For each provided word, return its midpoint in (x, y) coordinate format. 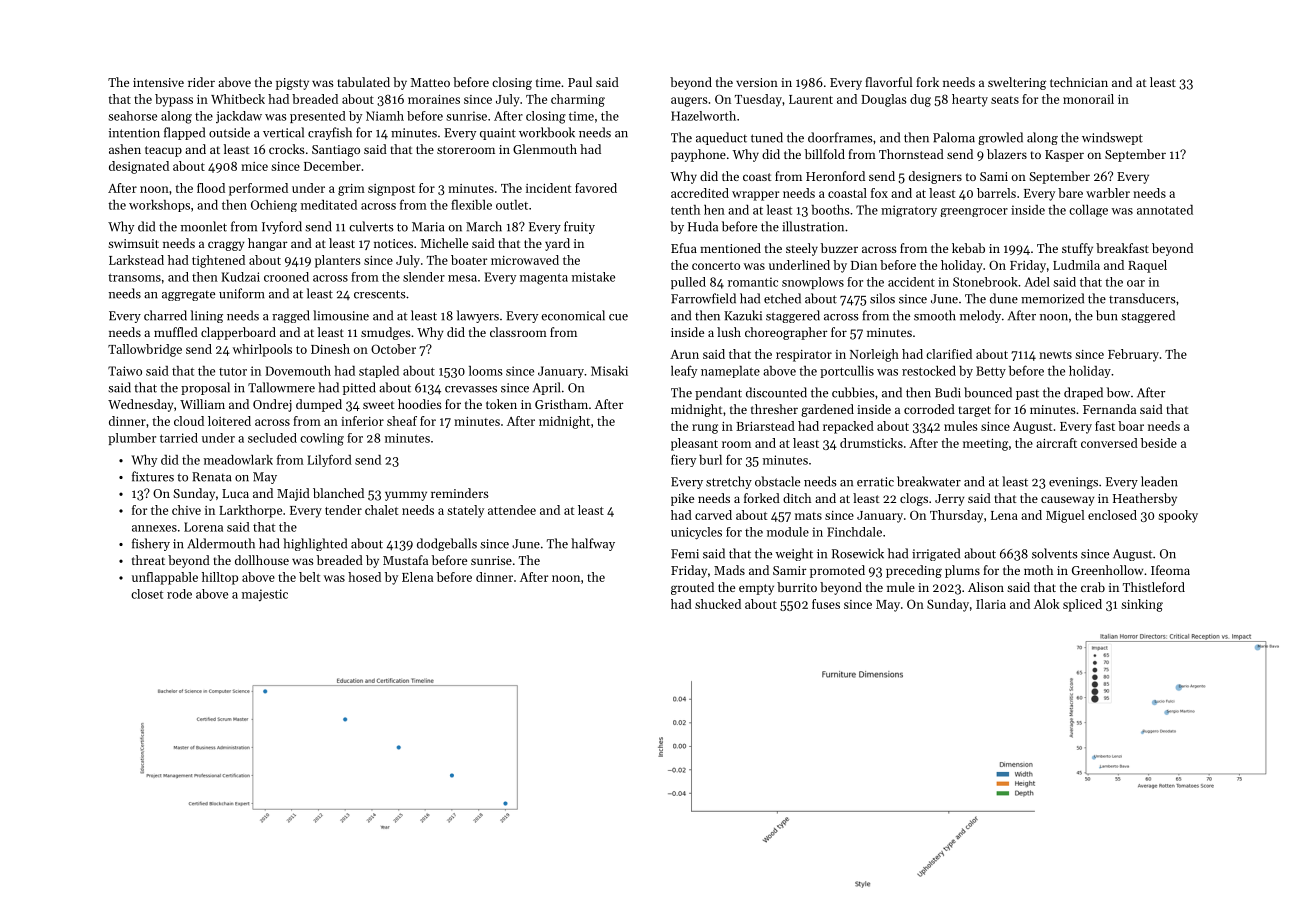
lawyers (478, 316)
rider (201, 82)
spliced (1082, 605)
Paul (580, 82)
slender (424, 277)
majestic (265, 595)
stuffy (1077, 249)
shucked (718, 604)
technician (1079, 82)
